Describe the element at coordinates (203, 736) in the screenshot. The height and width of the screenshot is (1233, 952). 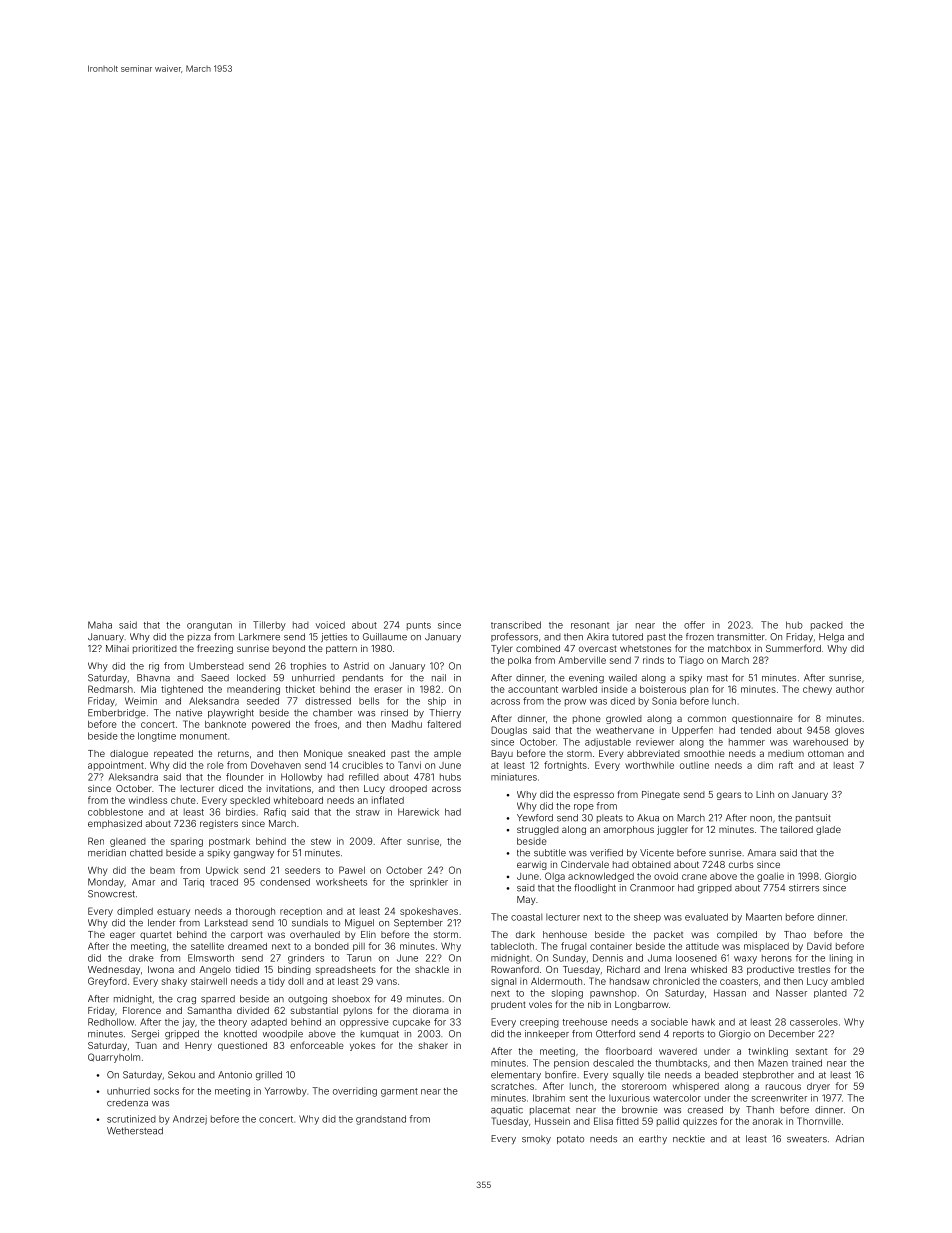
I see `monument` at that location.
